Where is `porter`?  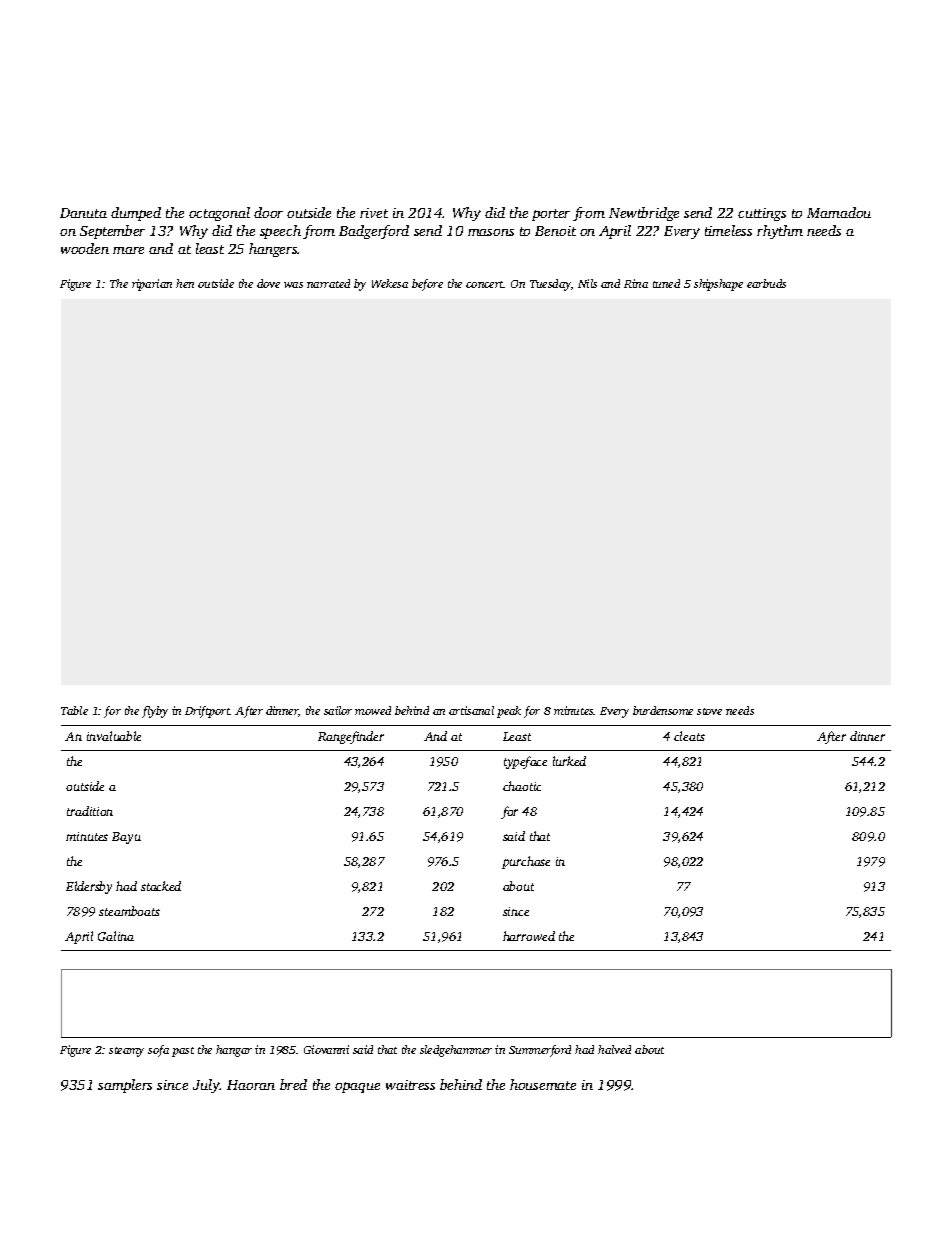 porter is located at coordinates (551, 215).
